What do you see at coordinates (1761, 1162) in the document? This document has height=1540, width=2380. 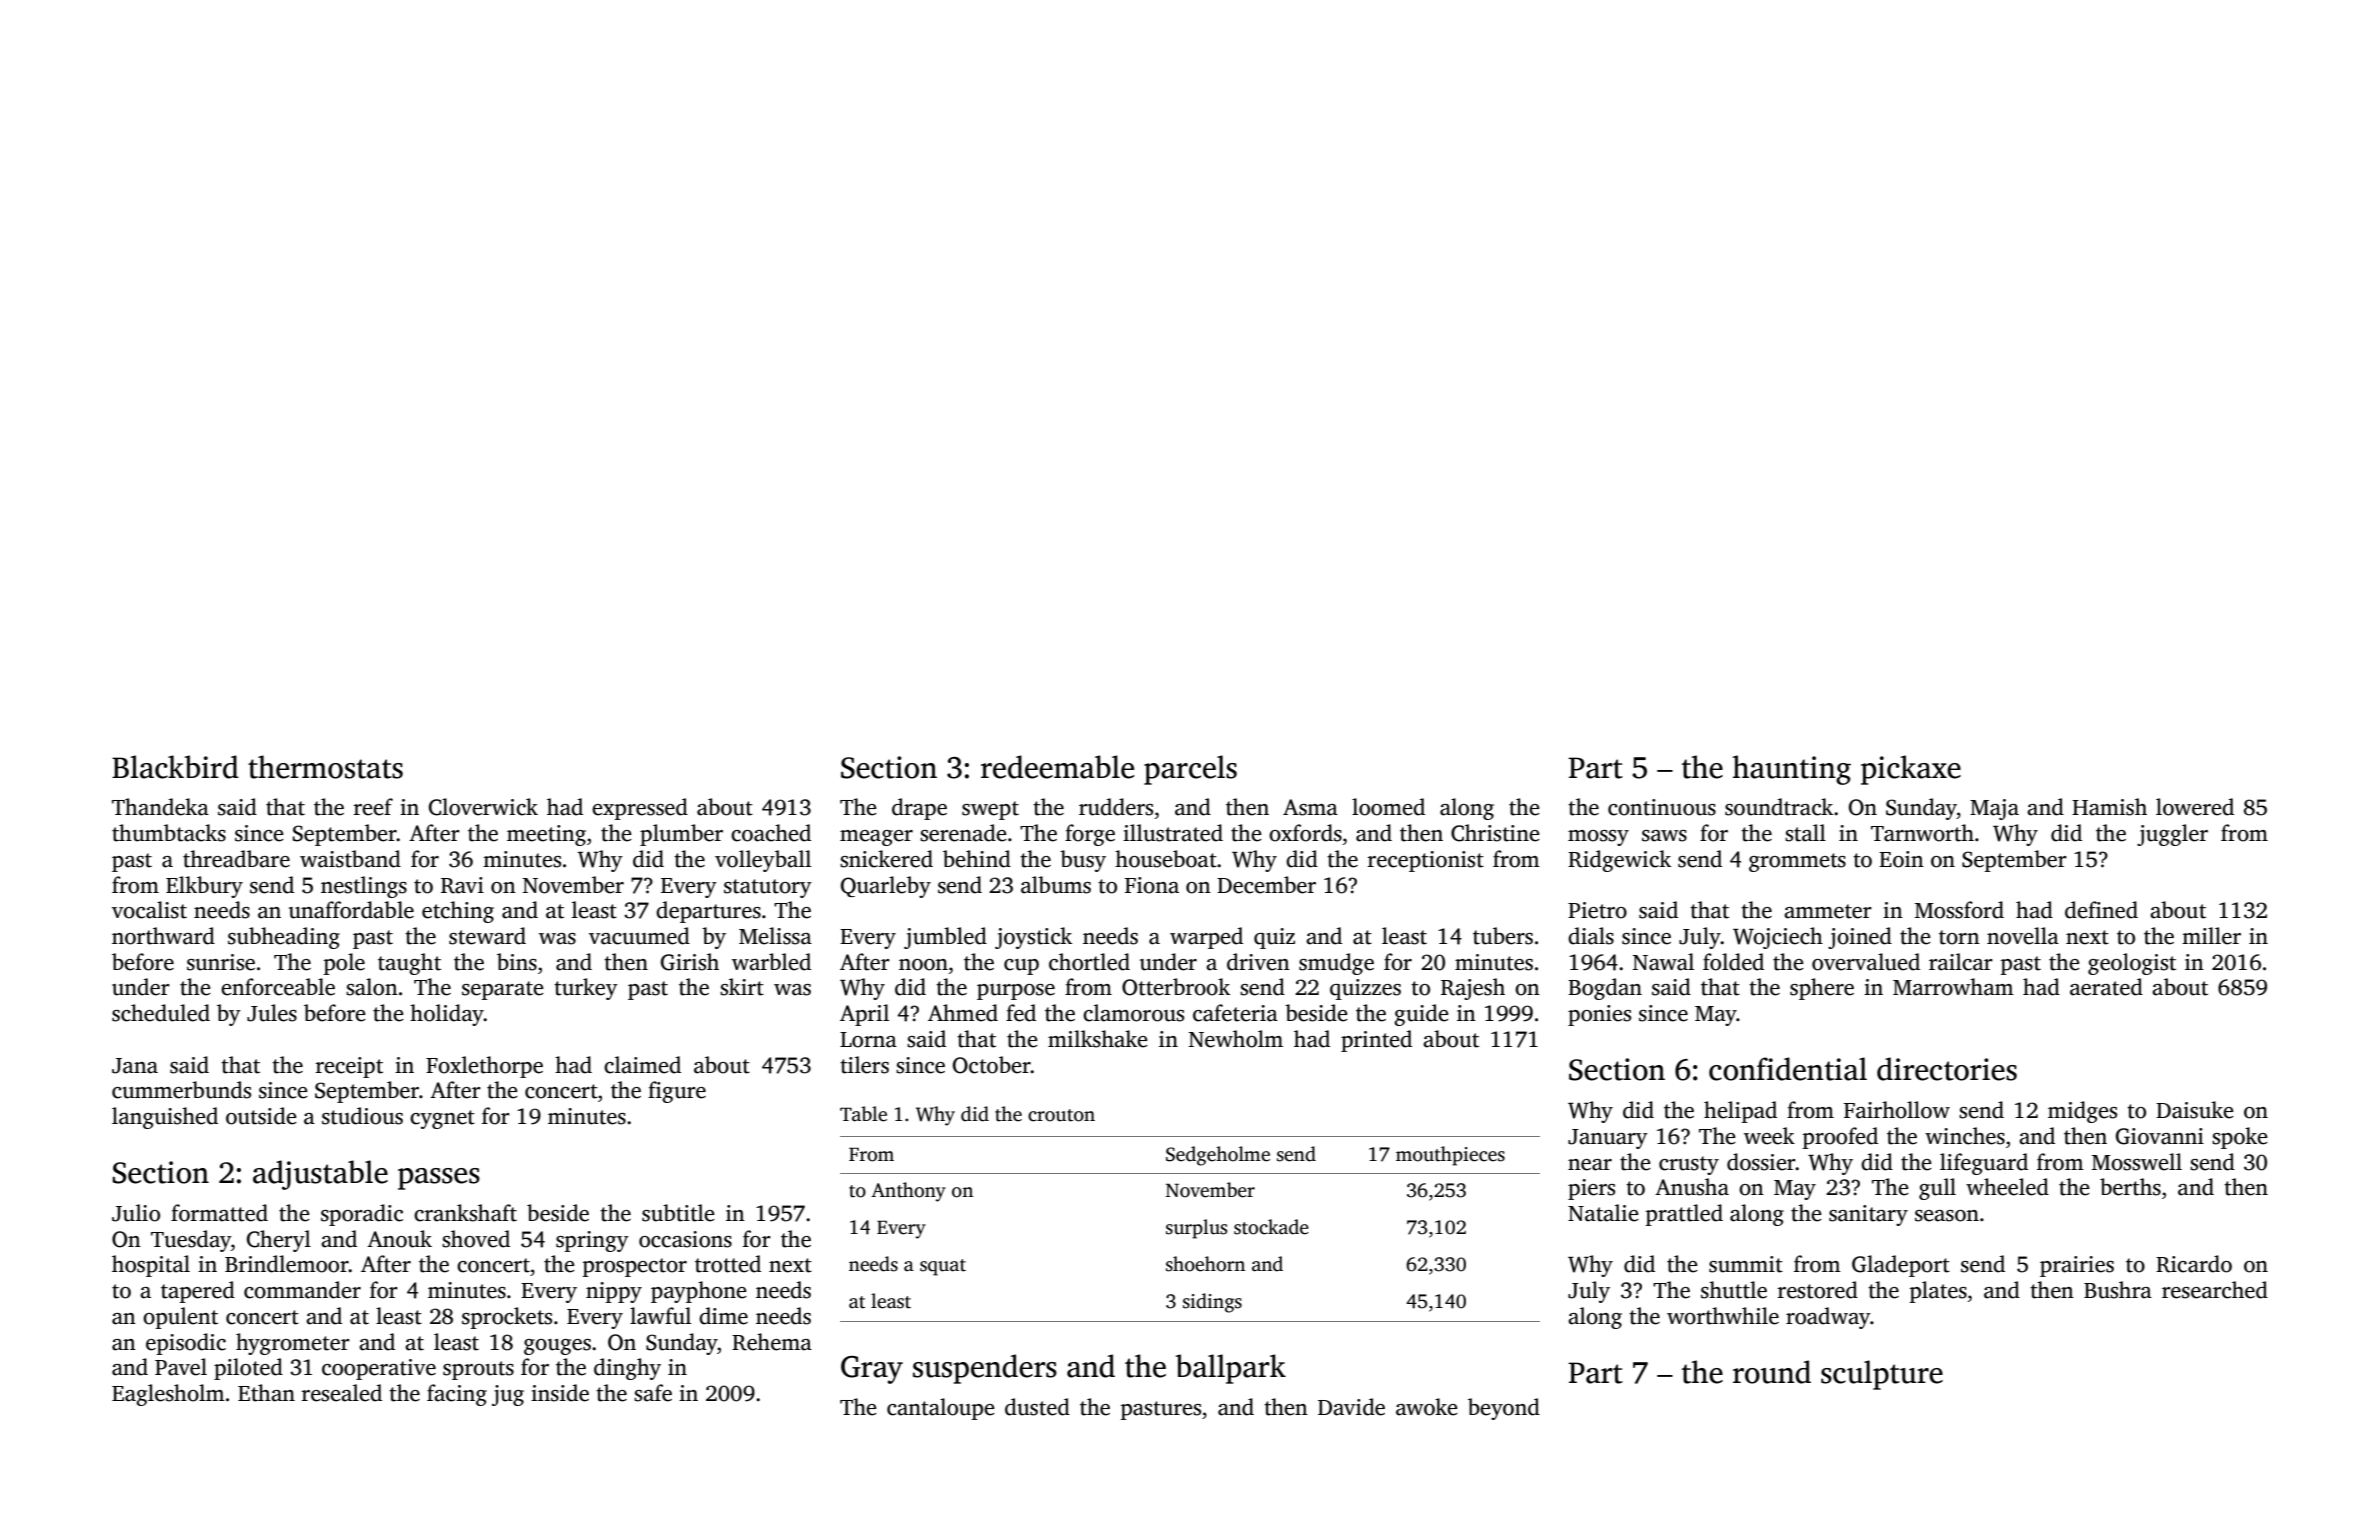 I see `dossier` at bounding box center [1761, 1162].
